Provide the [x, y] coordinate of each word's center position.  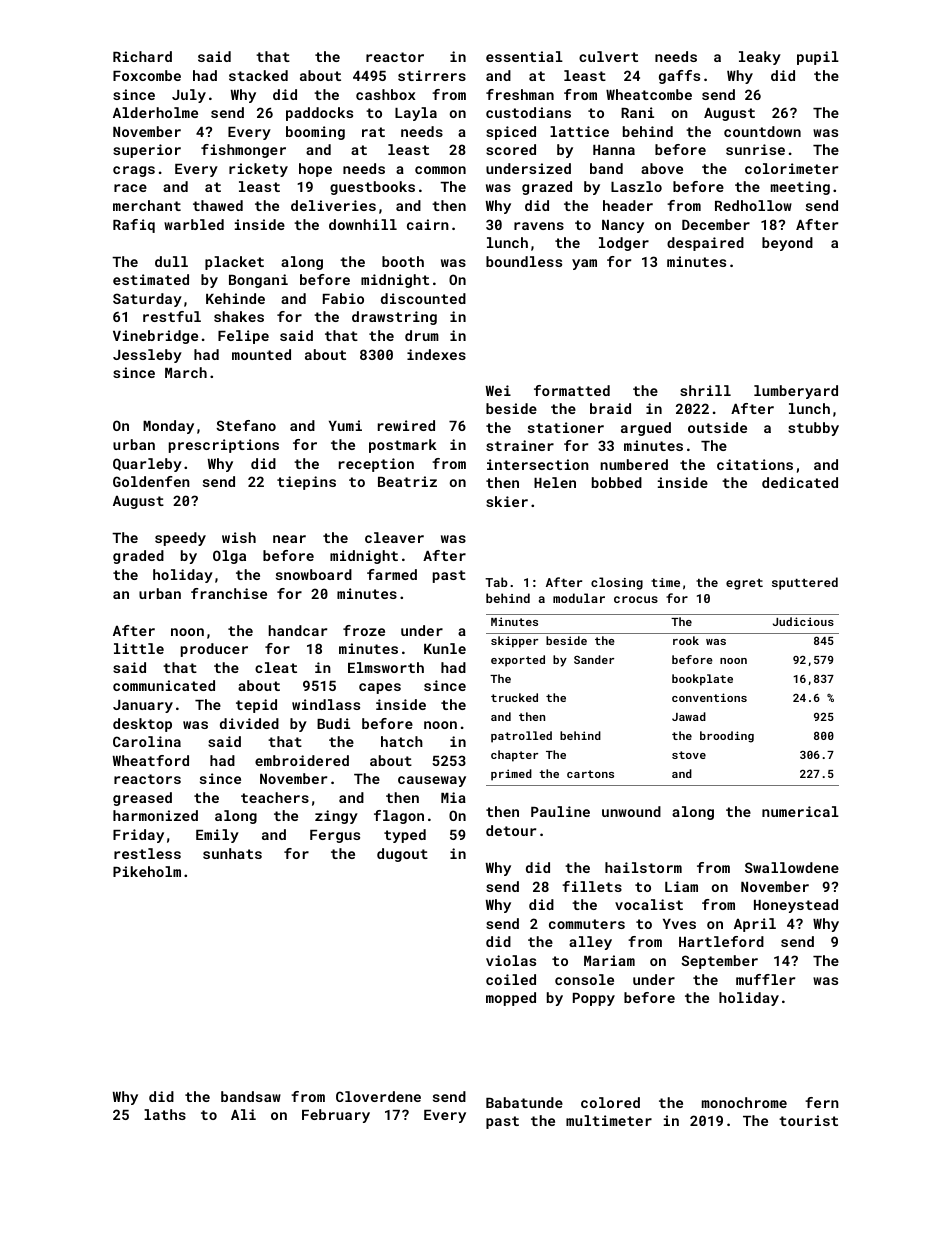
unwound [631, 811]
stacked [258, 75]
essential [524, 56]
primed [511, 775]
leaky [760, 58]
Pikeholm [147, 871]
